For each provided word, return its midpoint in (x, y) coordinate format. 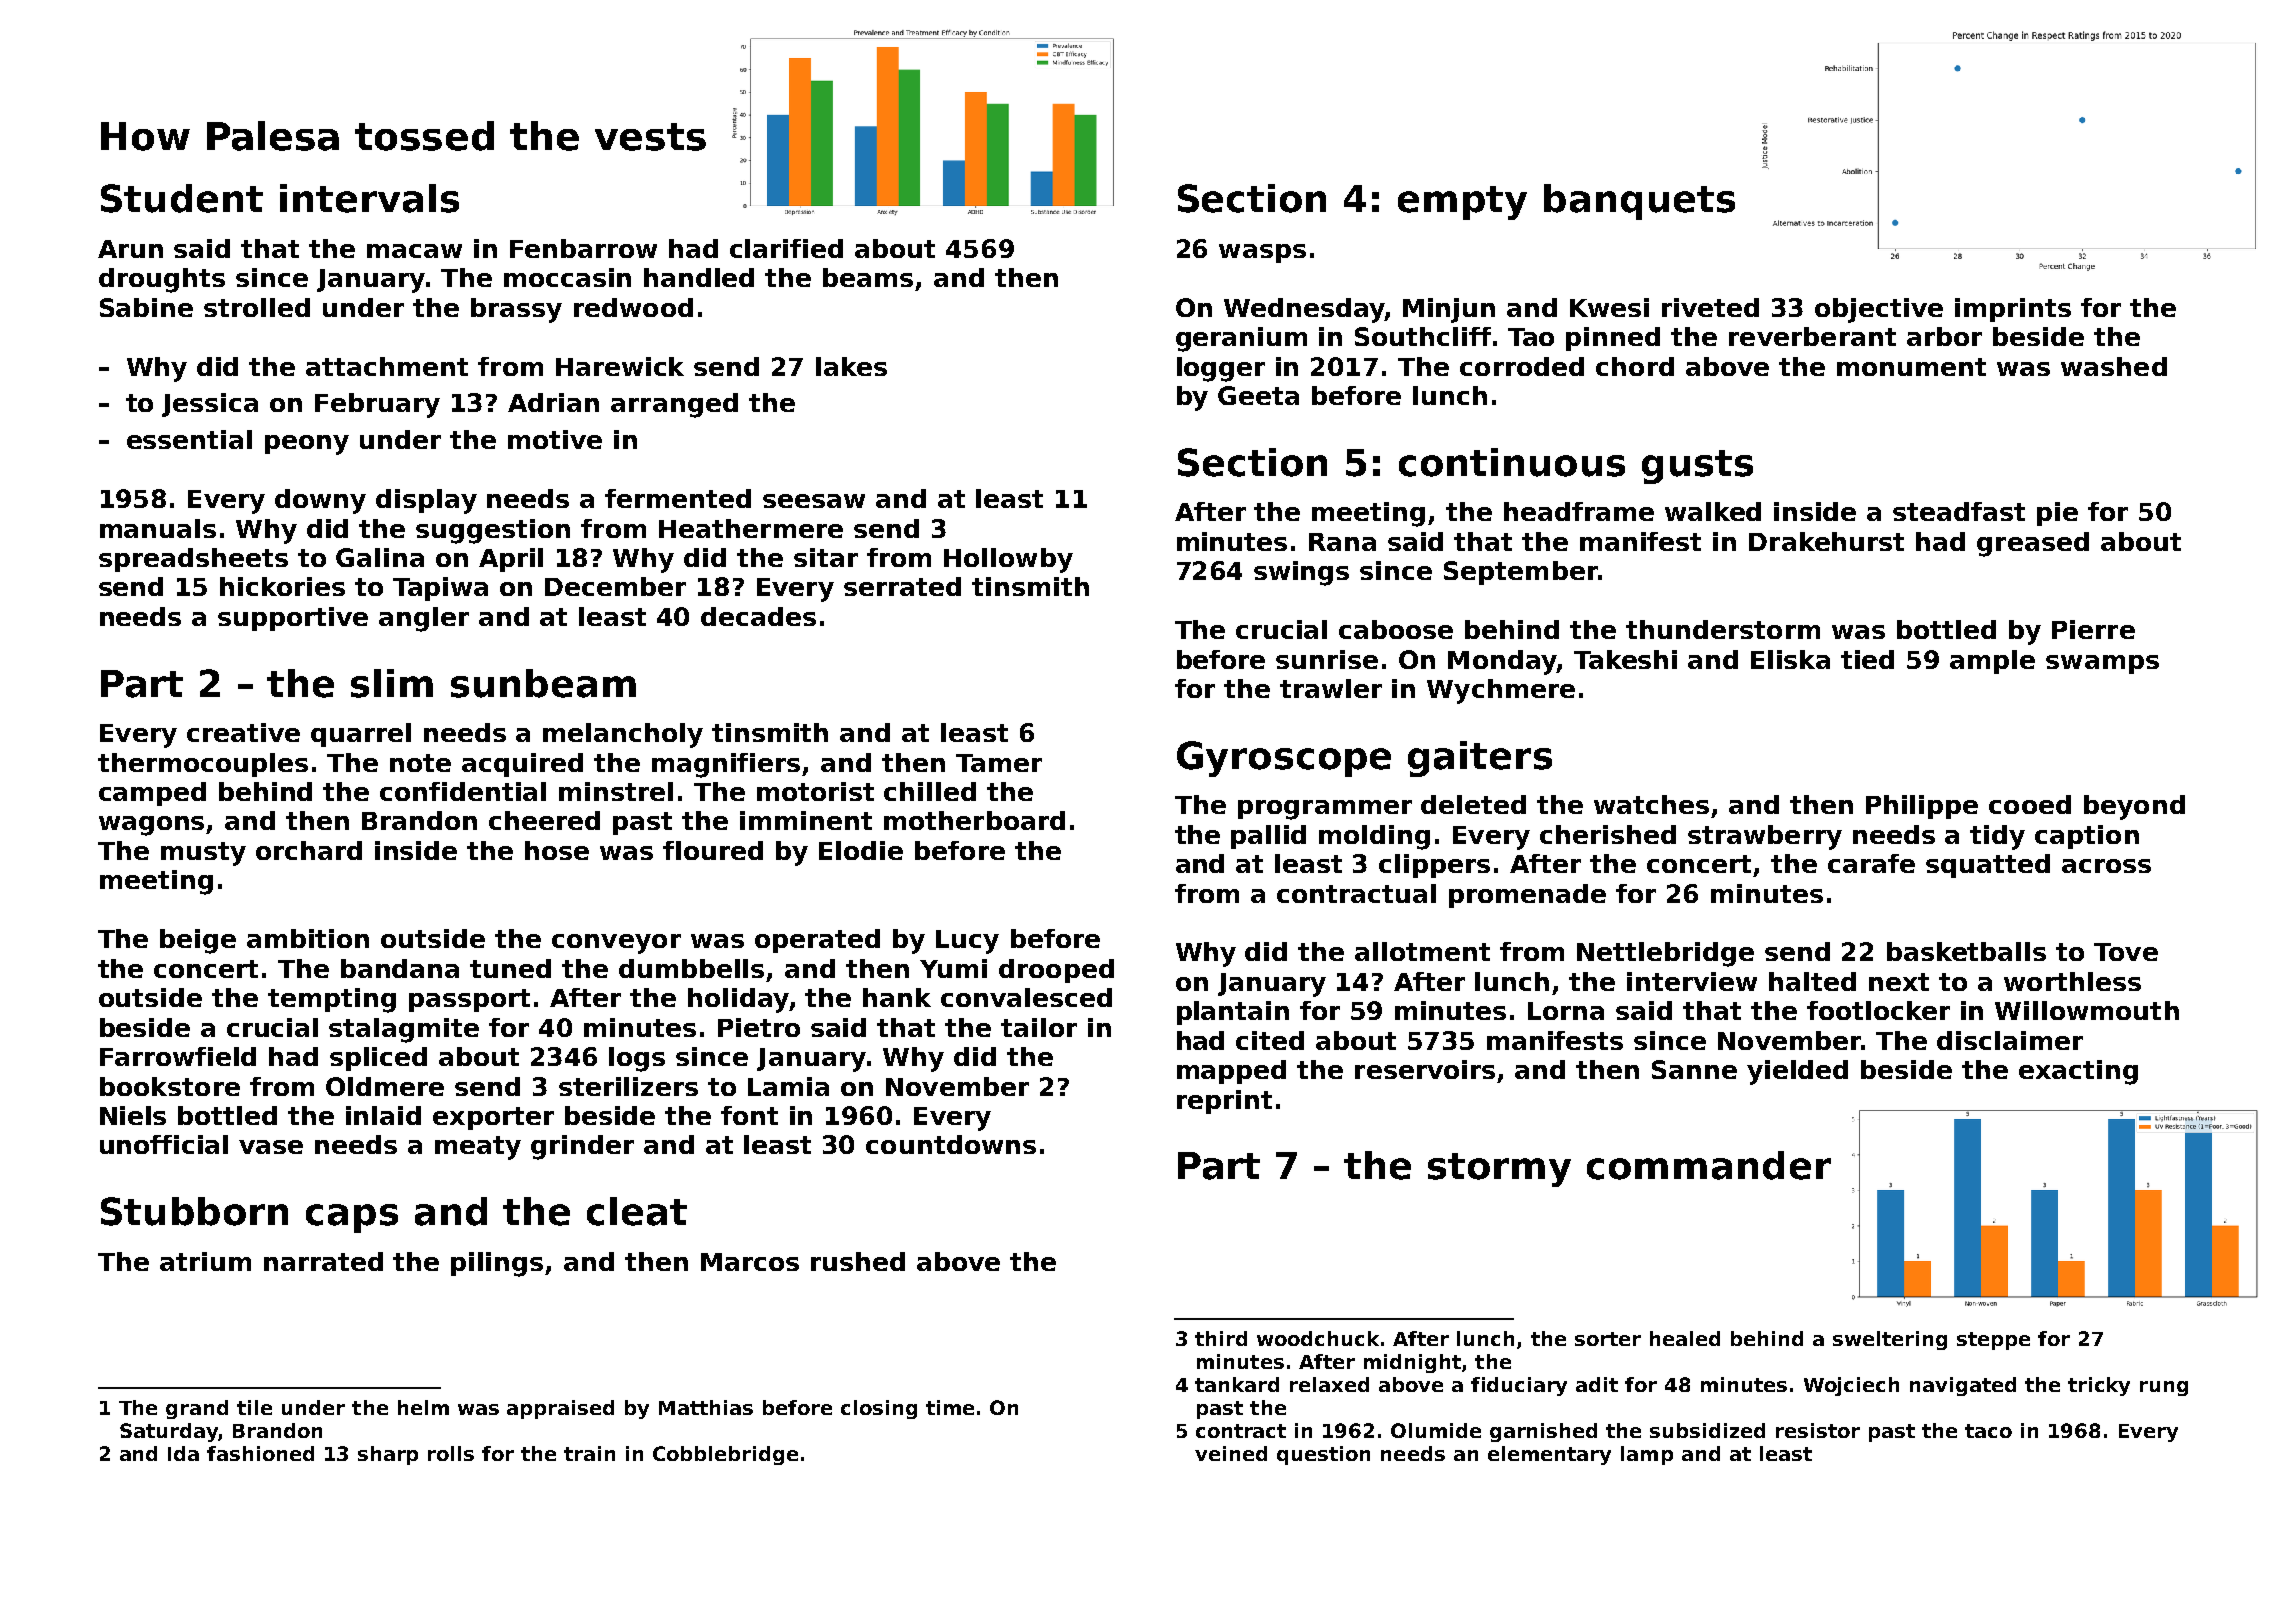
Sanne (1694, 1069)
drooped (1056, 971)
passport (469, 1000)
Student (182, 198)
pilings (497, 1264)
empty (1462, 203)
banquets (1639, 202)
